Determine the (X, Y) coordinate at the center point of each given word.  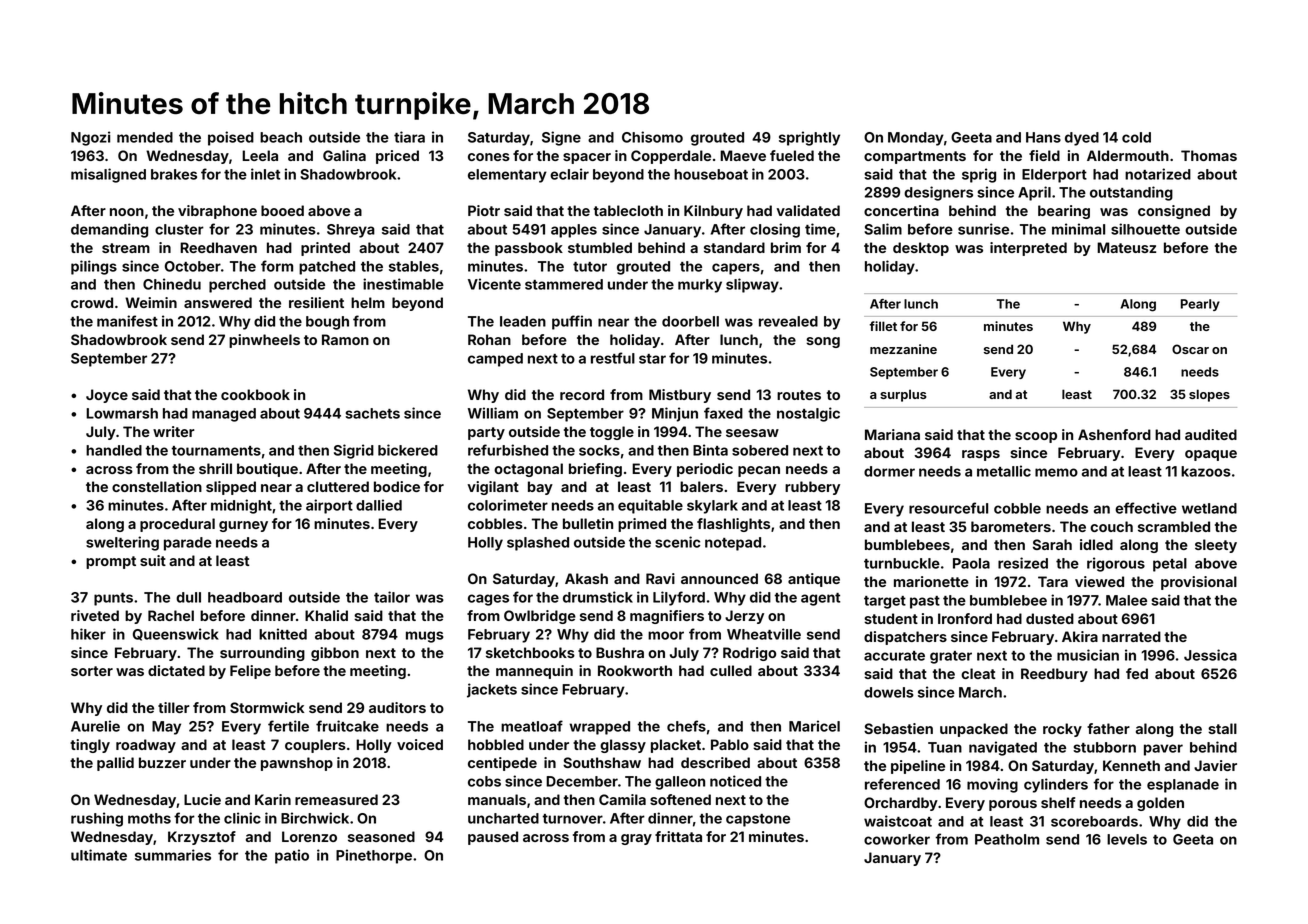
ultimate (99, 855)
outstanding (1131, 193)
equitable (650, 506)
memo (1056, 472)
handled (114, 450)
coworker (897, 839)
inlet (265, 174)
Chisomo (652, 137)
